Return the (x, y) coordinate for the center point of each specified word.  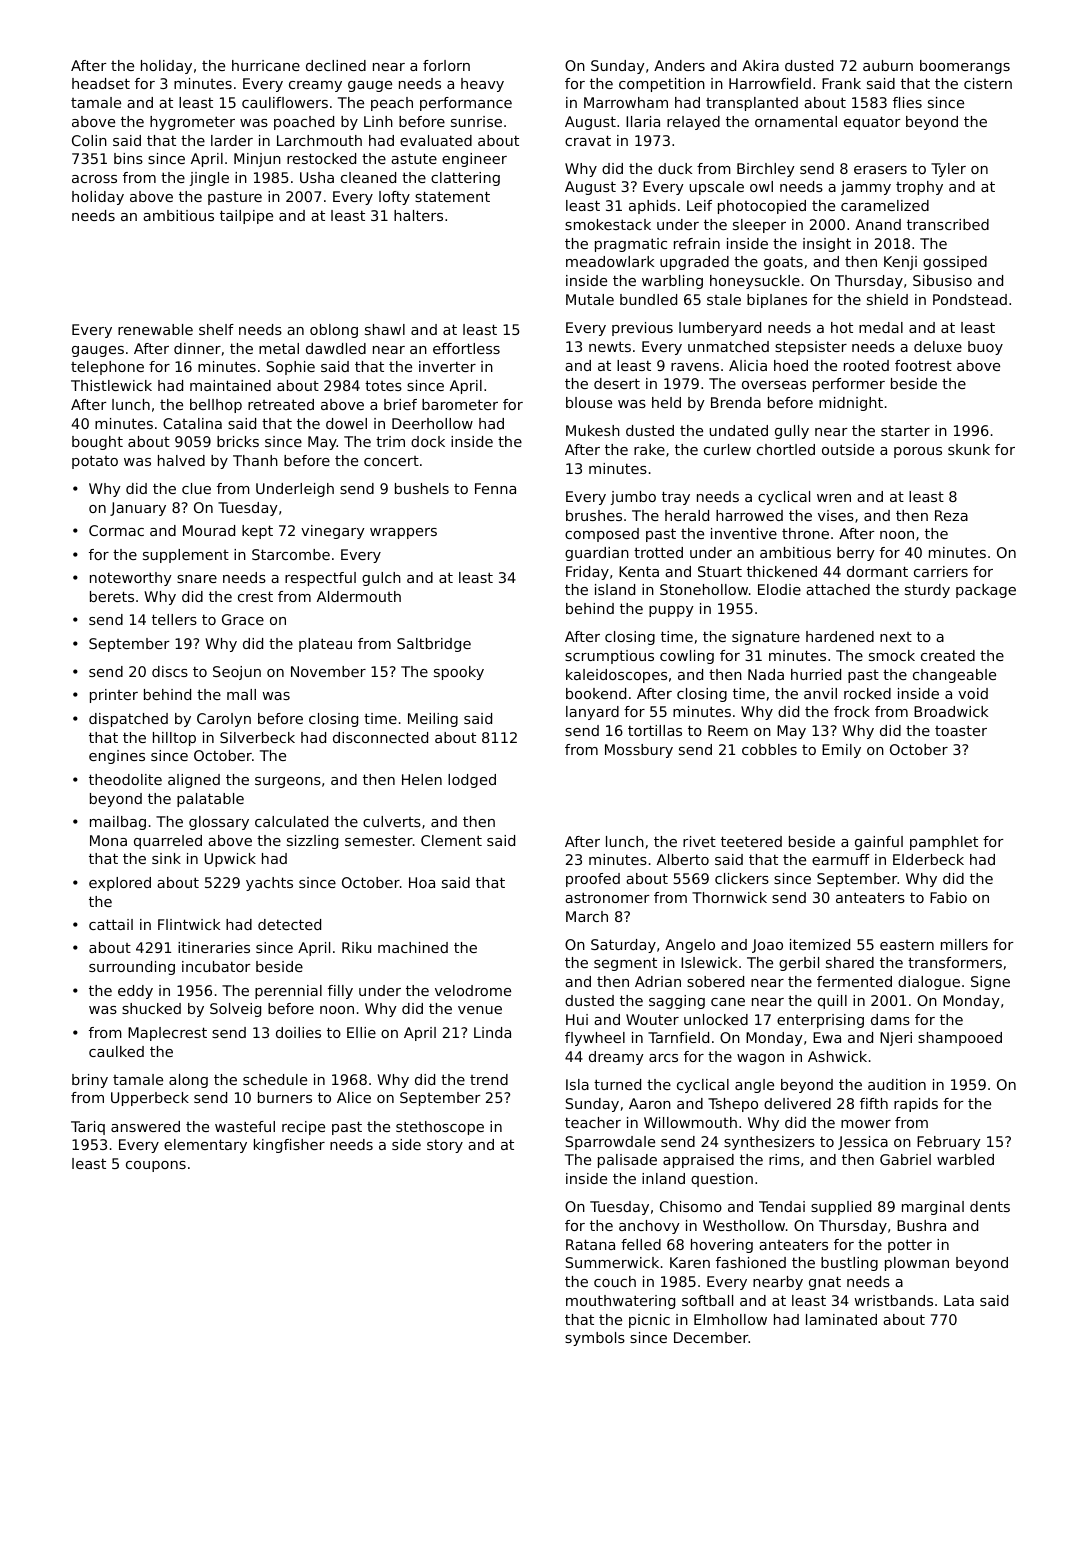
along (188, 1081)
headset (101, 83)
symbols (595, 1339)
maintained (230, 385)
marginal (933, 1208)
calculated (291, 821)
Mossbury (639, 751)
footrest (923, 365)
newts (610, 346)
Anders (679, 65)
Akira (760, 65)
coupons (156, 1166)
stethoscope (440, 1128)
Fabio (948, 897)
